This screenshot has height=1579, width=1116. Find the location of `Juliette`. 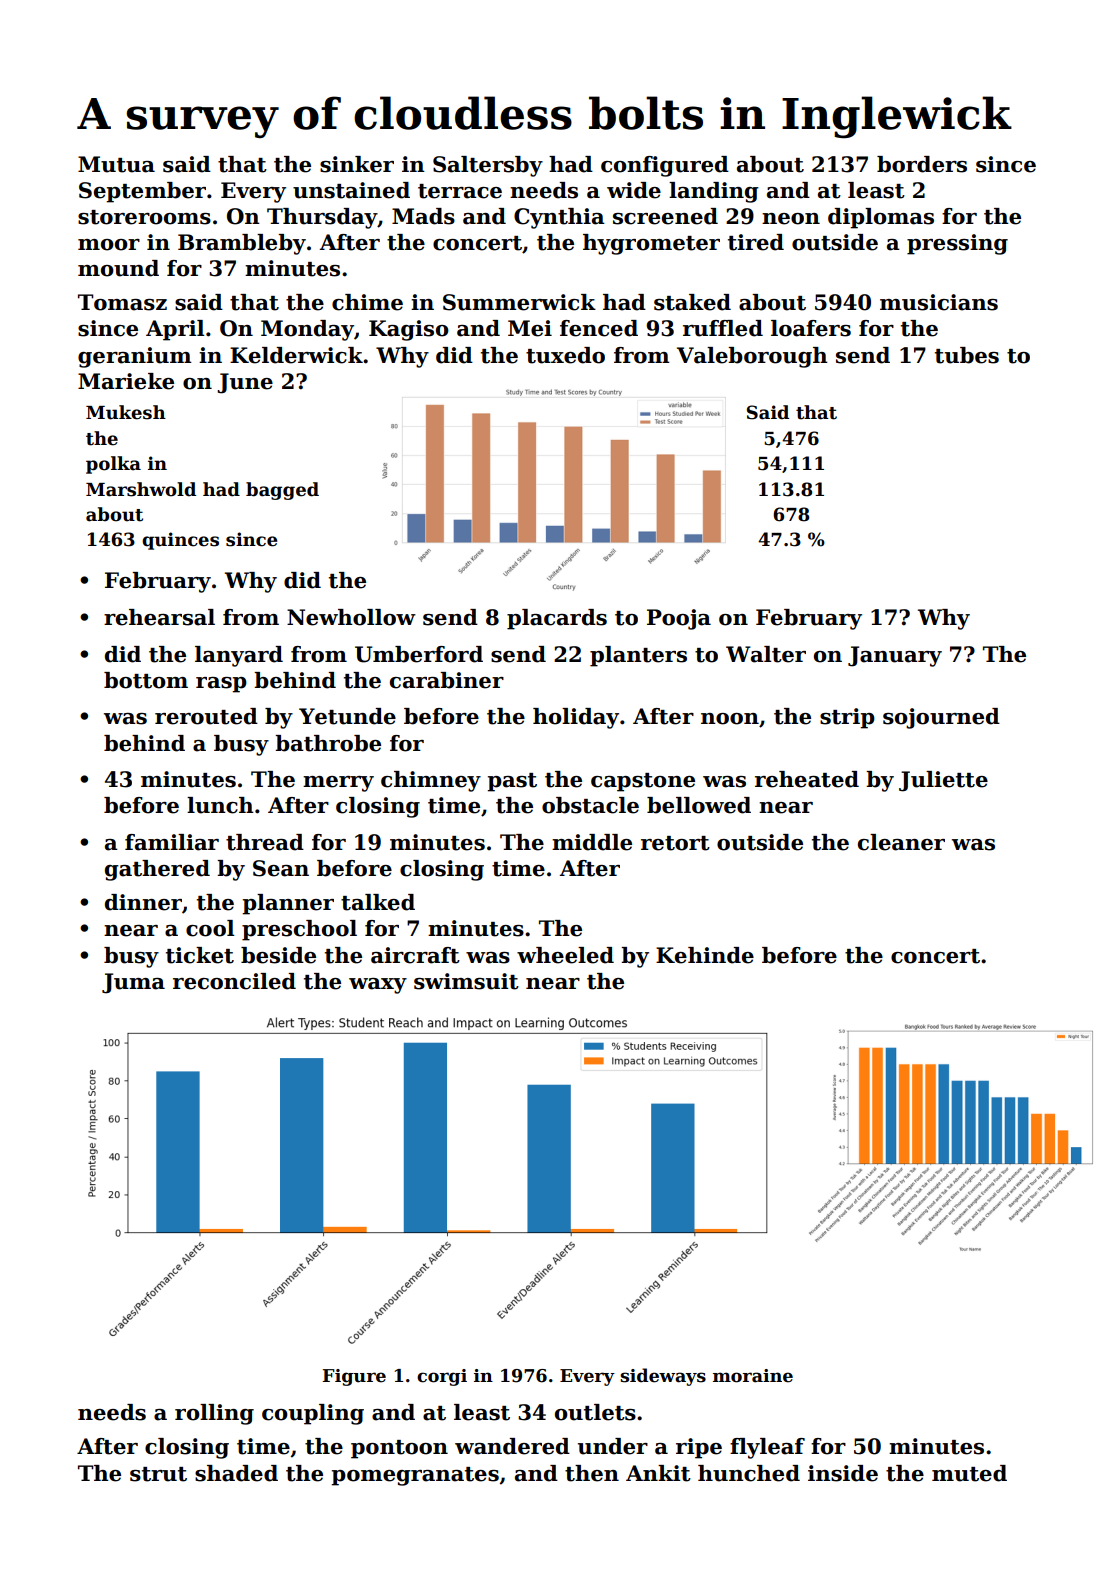

Juliette is located at coordinates (943, 781).
